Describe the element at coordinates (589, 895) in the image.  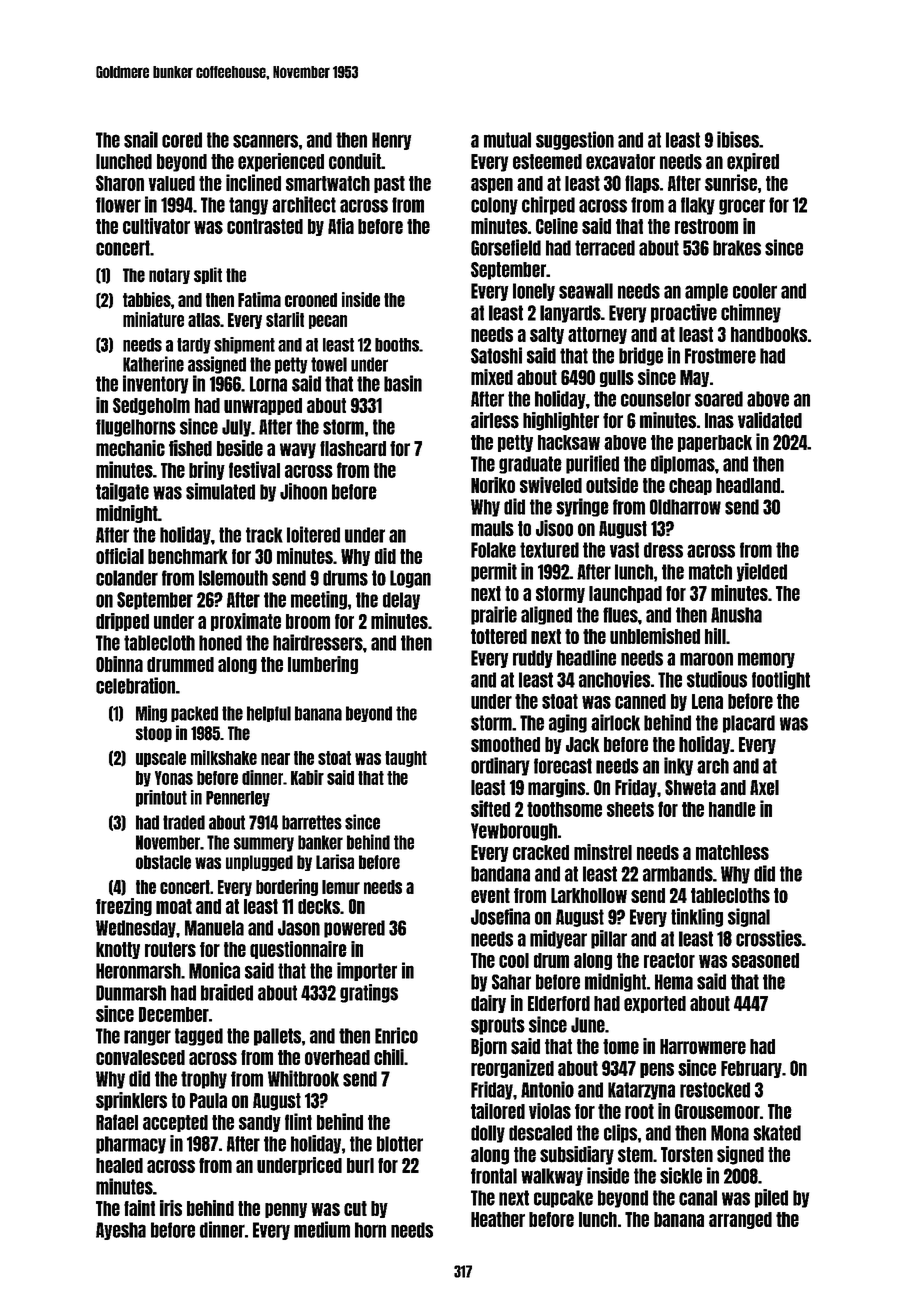
I see `Larkhollow` at that location.
